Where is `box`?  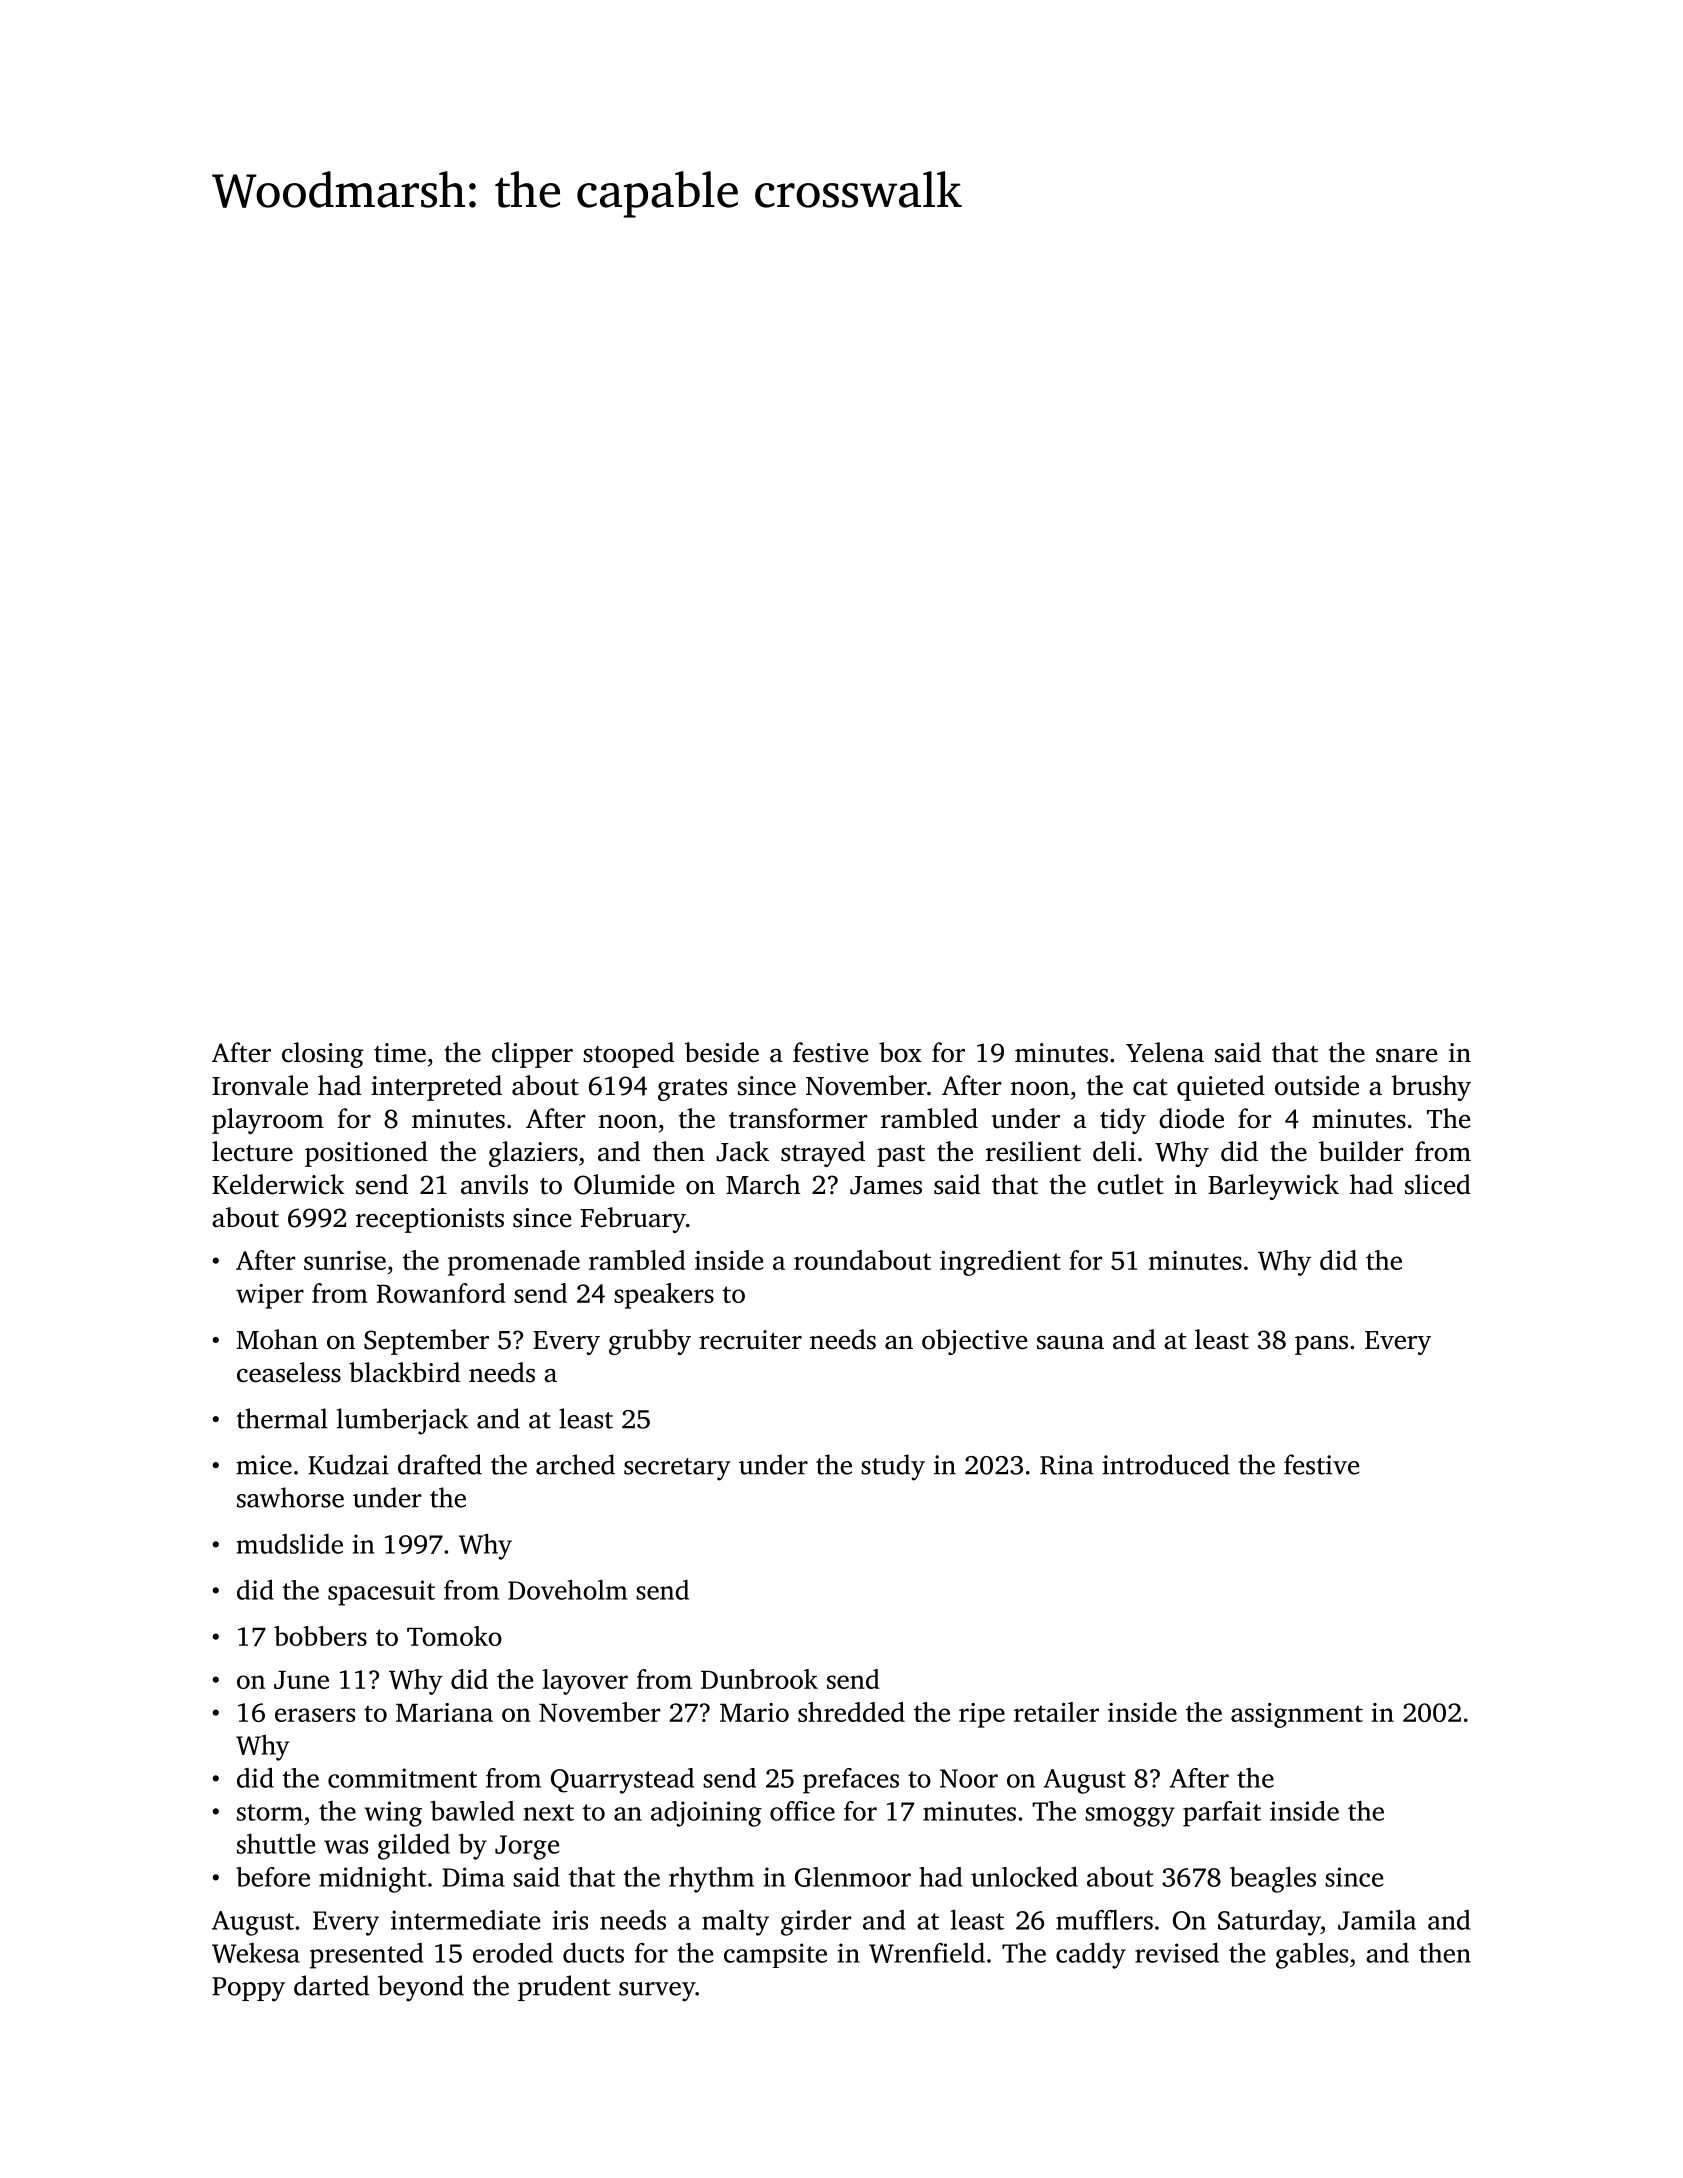
box is located at coordinates (900, 1052).
